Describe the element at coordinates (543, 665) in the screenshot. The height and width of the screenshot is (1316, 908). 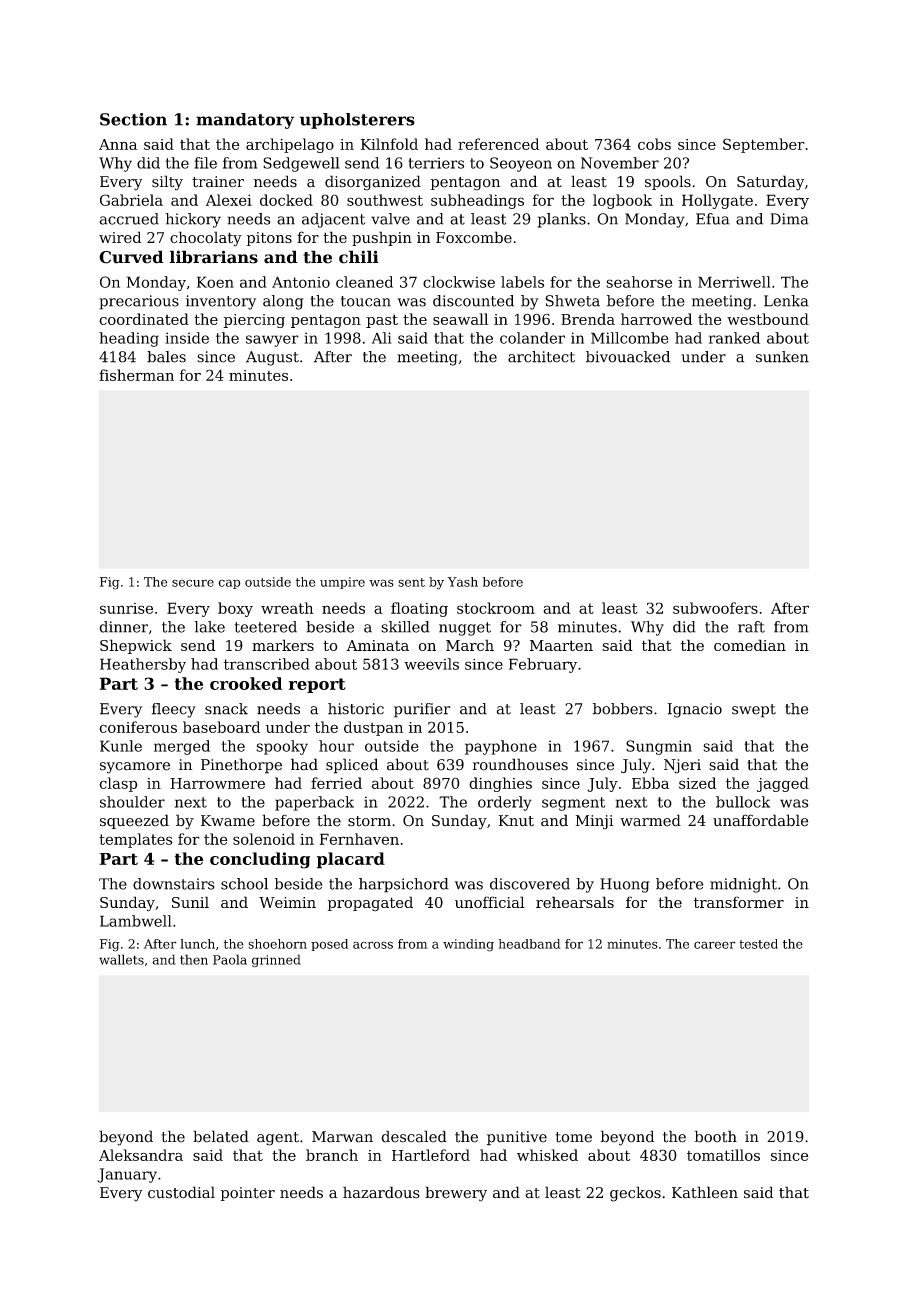
I see `February` at that location.
